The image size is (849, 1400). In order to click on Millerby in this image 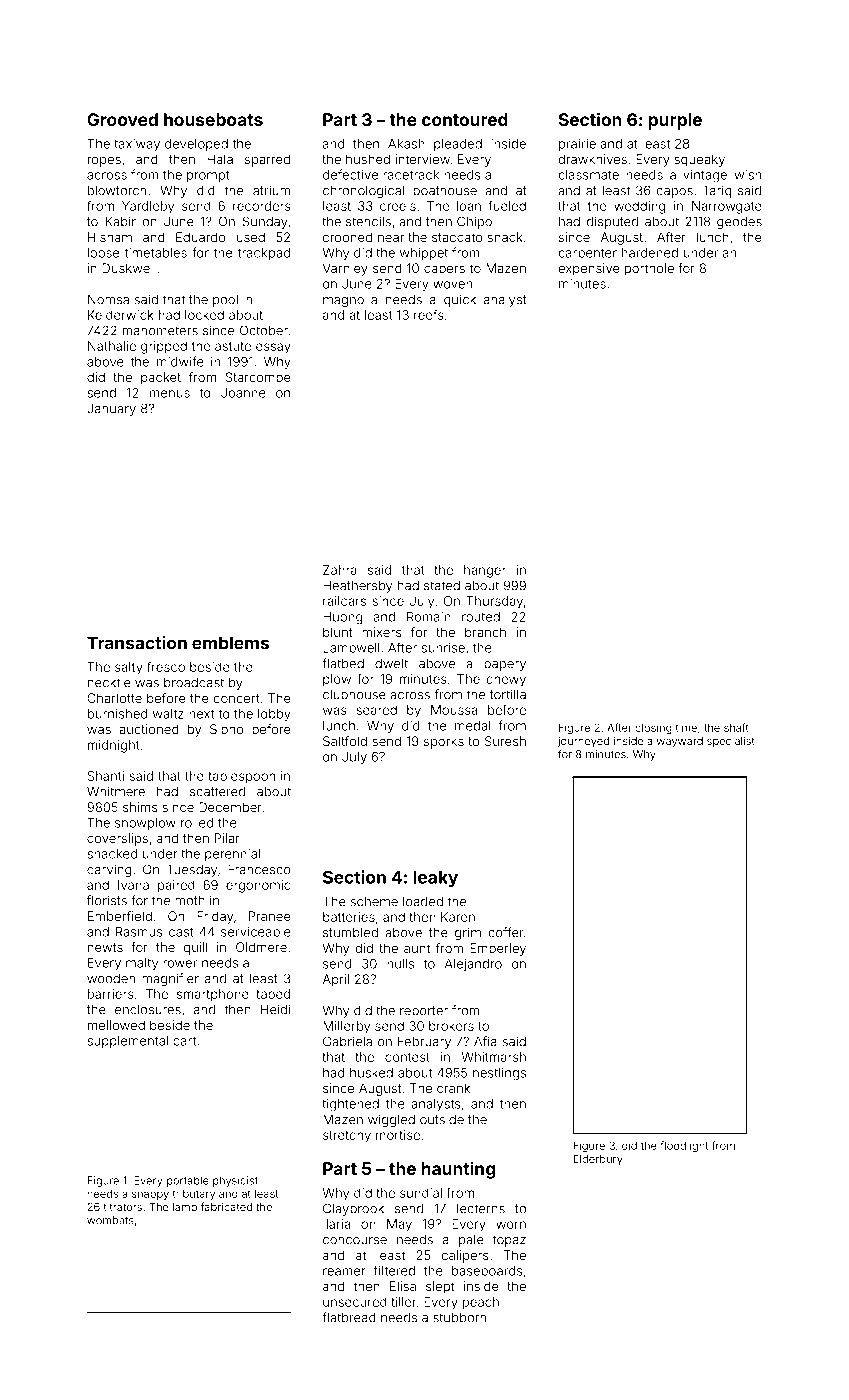, I will do `click(346, 1027)`.
